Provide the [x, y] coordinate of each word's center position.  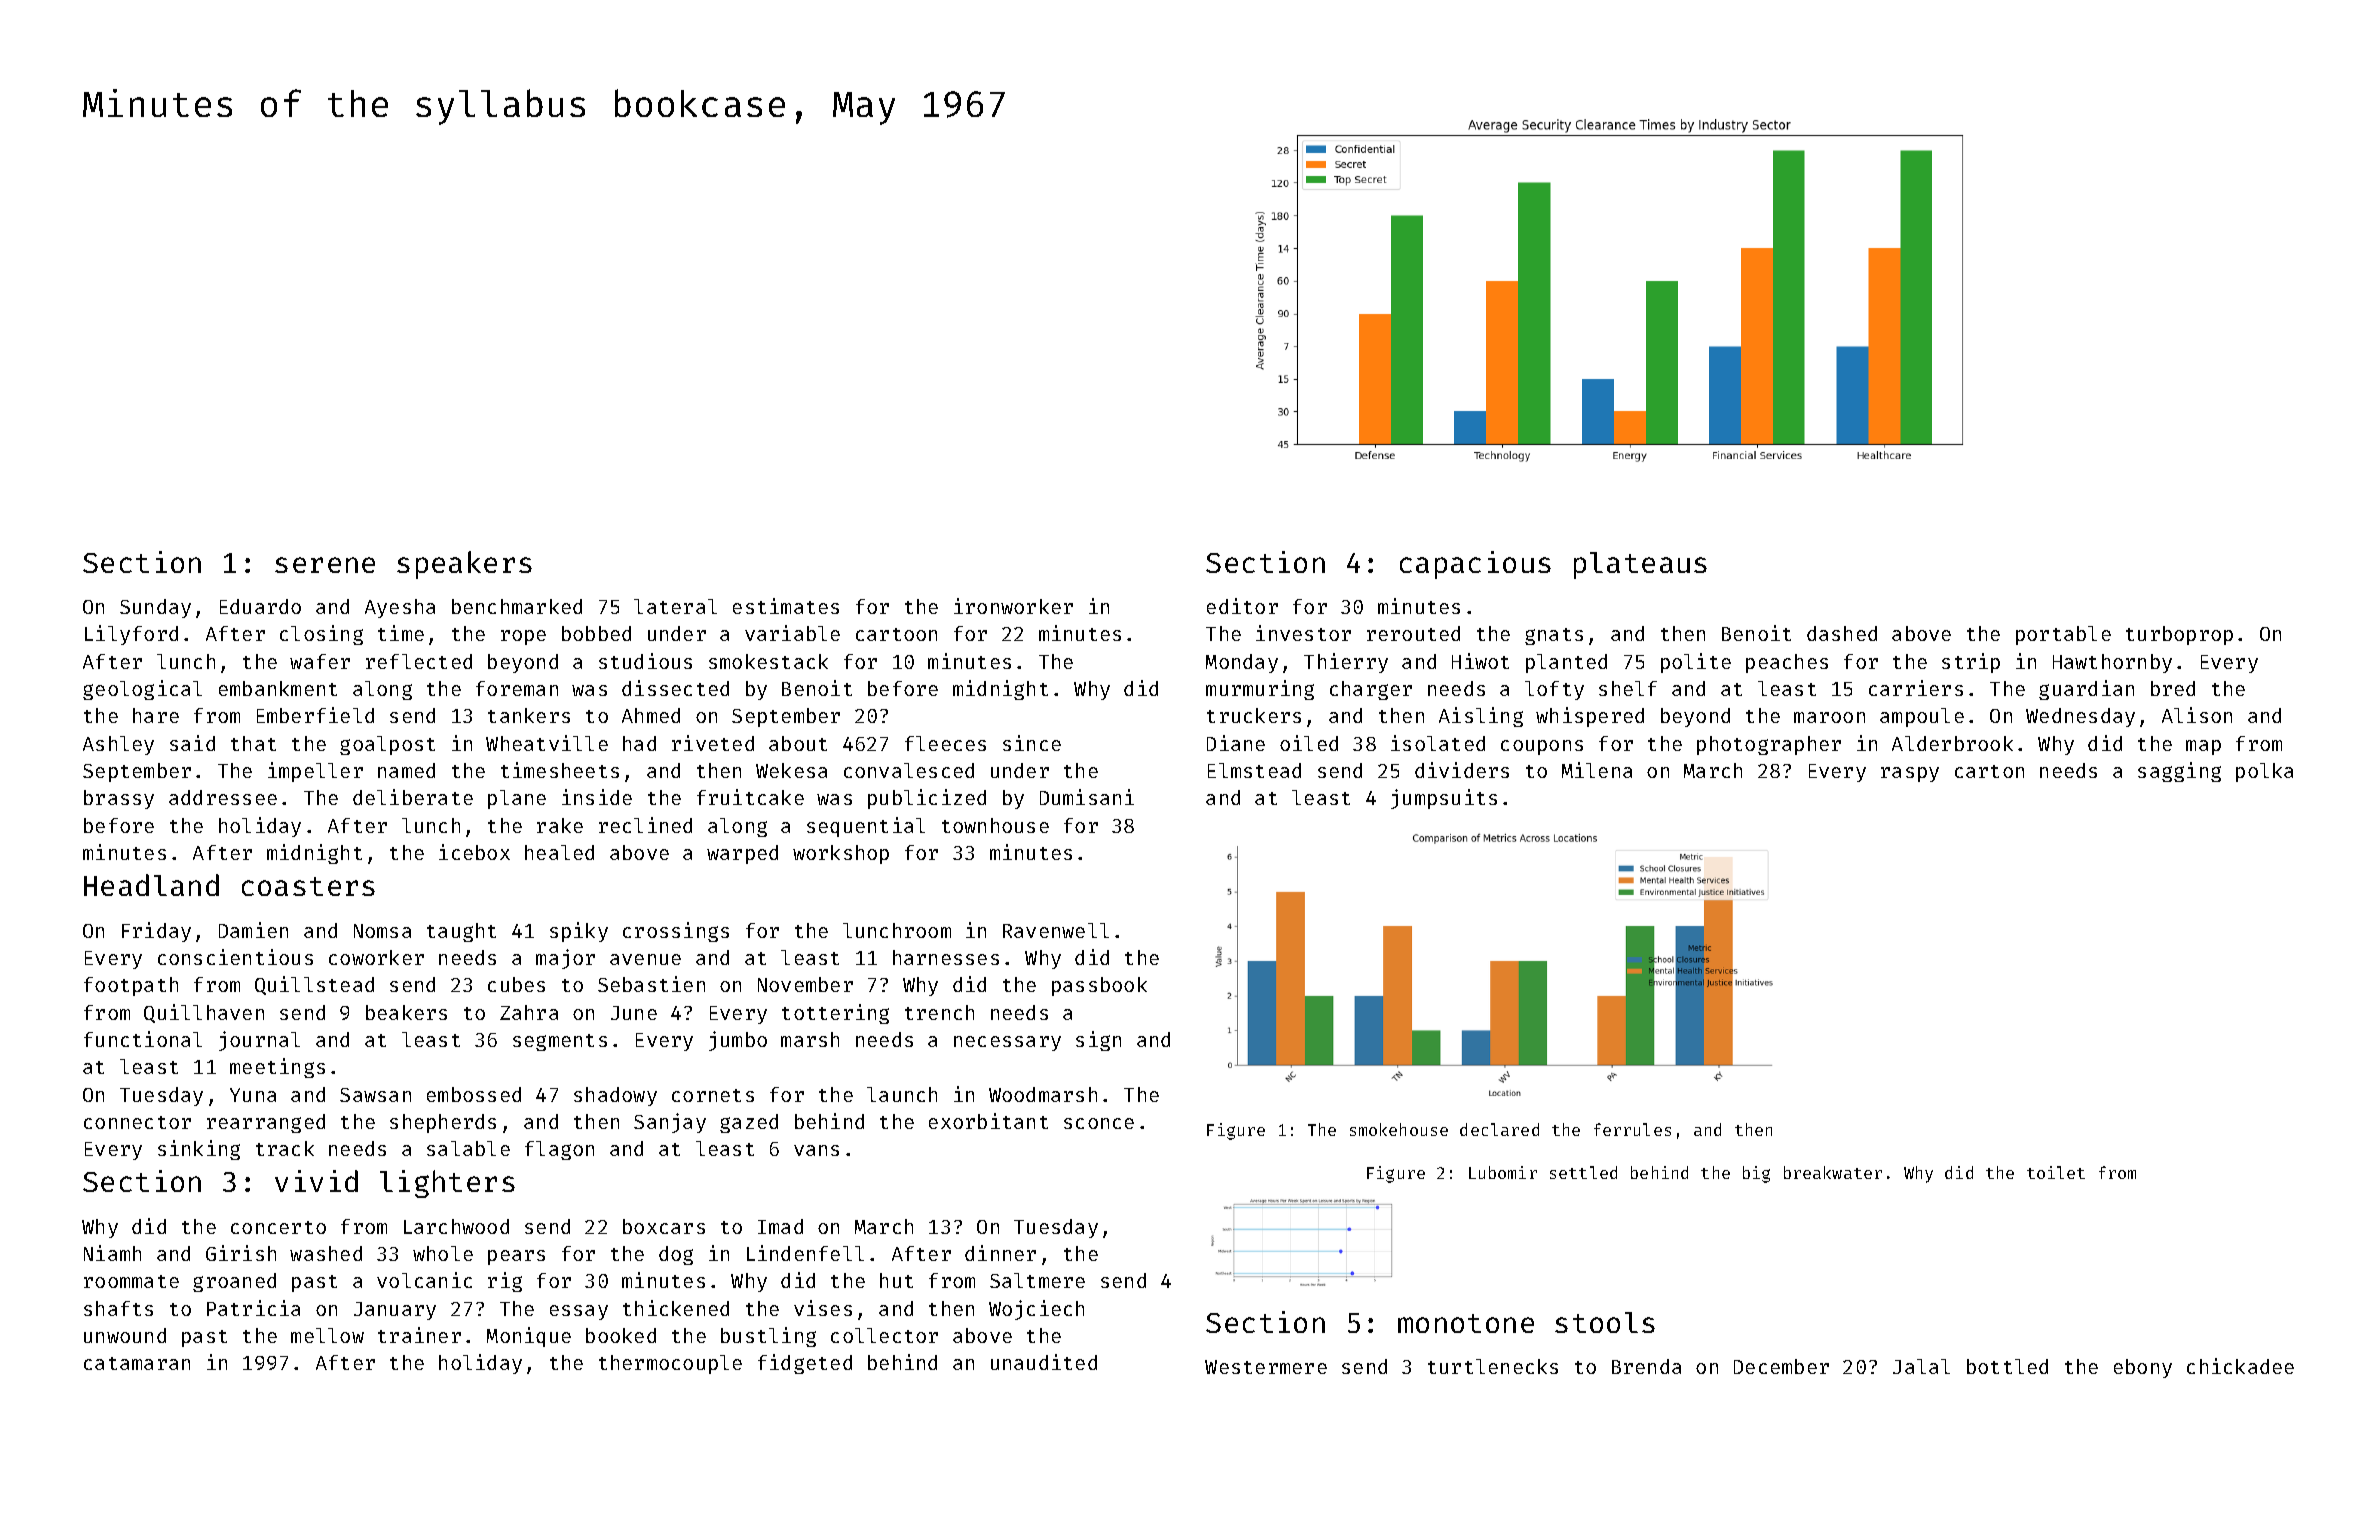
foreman [517, 688]
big [1756, 1174]
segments [560, 1042]
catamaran [137, 1363]
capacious [1475, 565]
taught [461, 932]
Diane [1236, 743]
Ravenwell [1056, 930]
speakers [464, 565]
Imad [780, 1226]
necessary [1007, 1043]
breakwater [1833, 1172]
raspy [1910, 774]
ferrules [1632, 1129]
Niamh [112, 1253]
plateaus [1640, 565]
